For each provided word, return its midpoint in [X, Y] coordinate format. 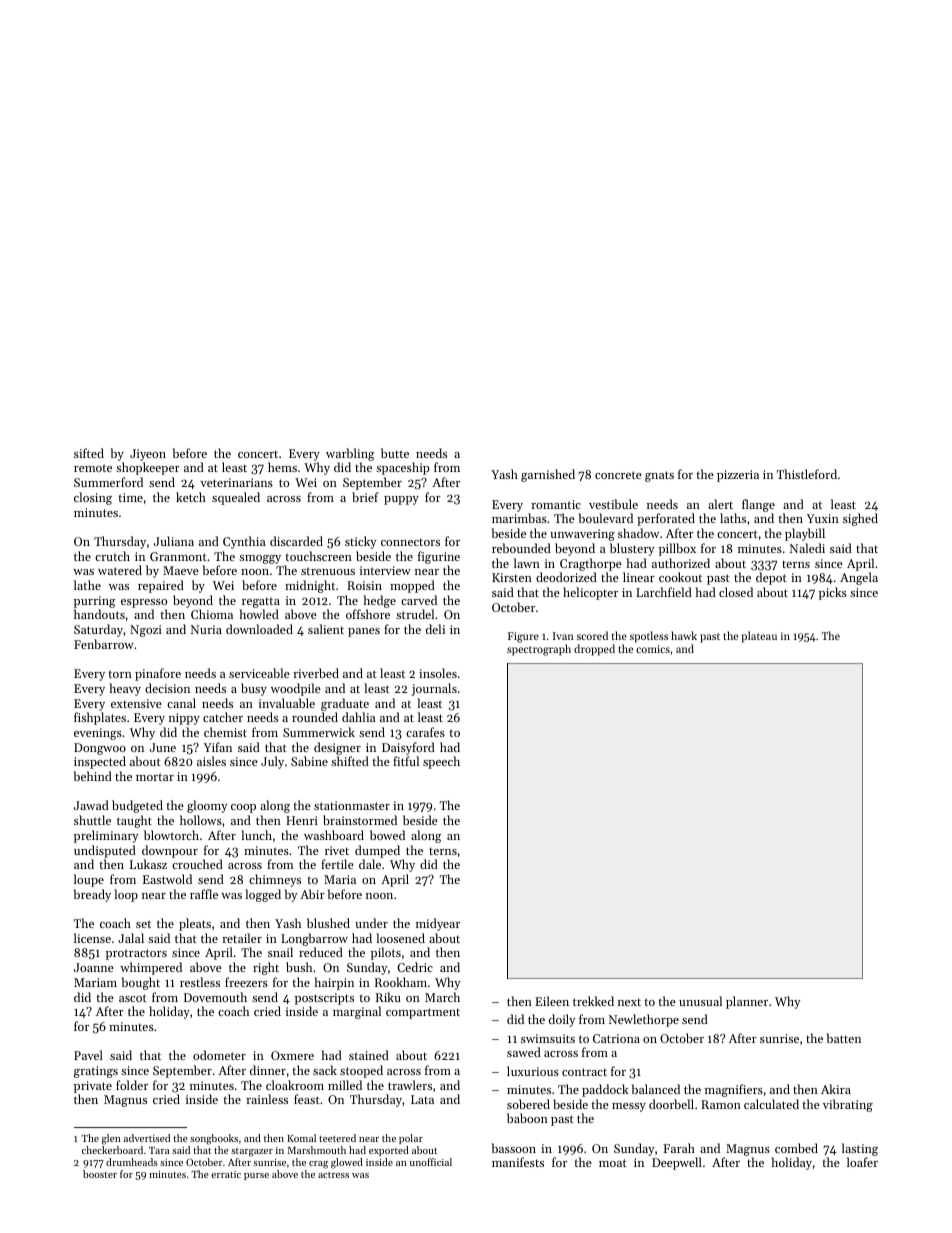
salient [326, 629]
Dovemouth [215, 997]
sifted [89, 453]
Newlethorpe [644, 1020]
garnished [548, 475]
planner [747, 1002]
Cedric [415, 967]
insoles [438, 673]
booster [100, 1174]
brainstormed [360, 820]
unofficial [431, 1162]
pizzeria [738, 476]
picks [833, 593]
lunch [256, 835]
